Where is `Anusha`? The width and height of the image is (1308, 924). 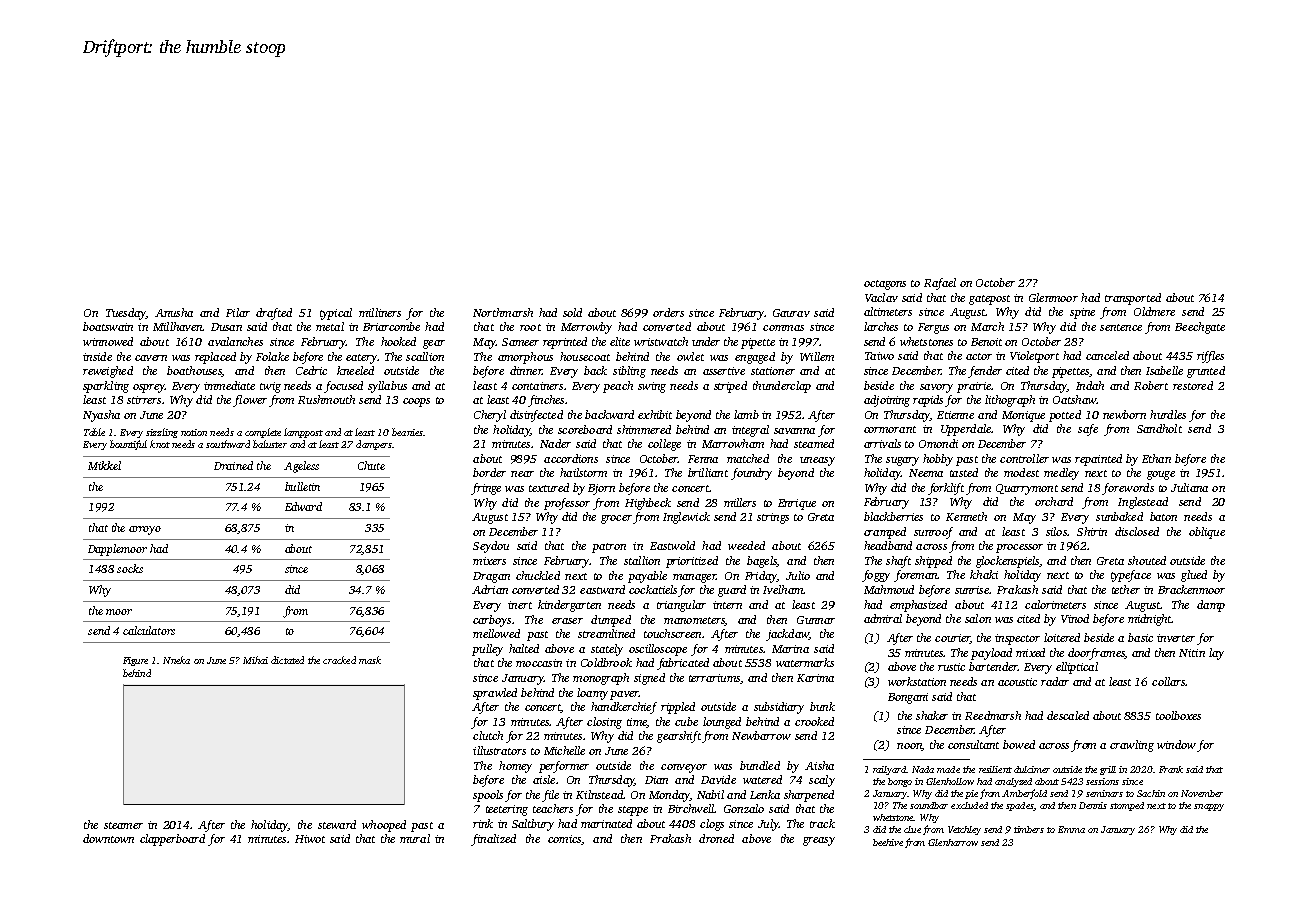 Anusha is located at coordinates (174, 312).
